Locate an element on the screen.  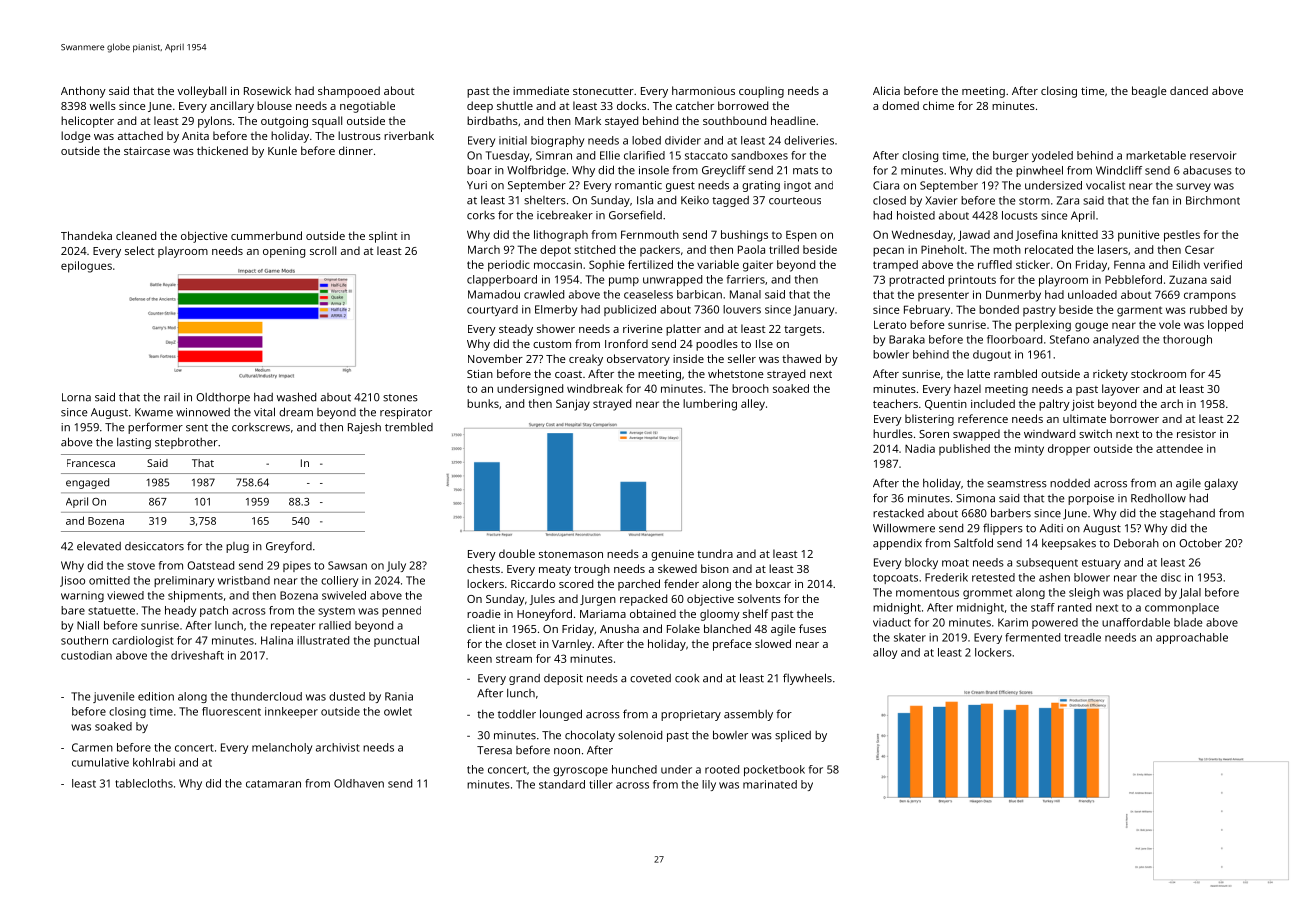
Jalal is located at coordinates (1190, 593).
